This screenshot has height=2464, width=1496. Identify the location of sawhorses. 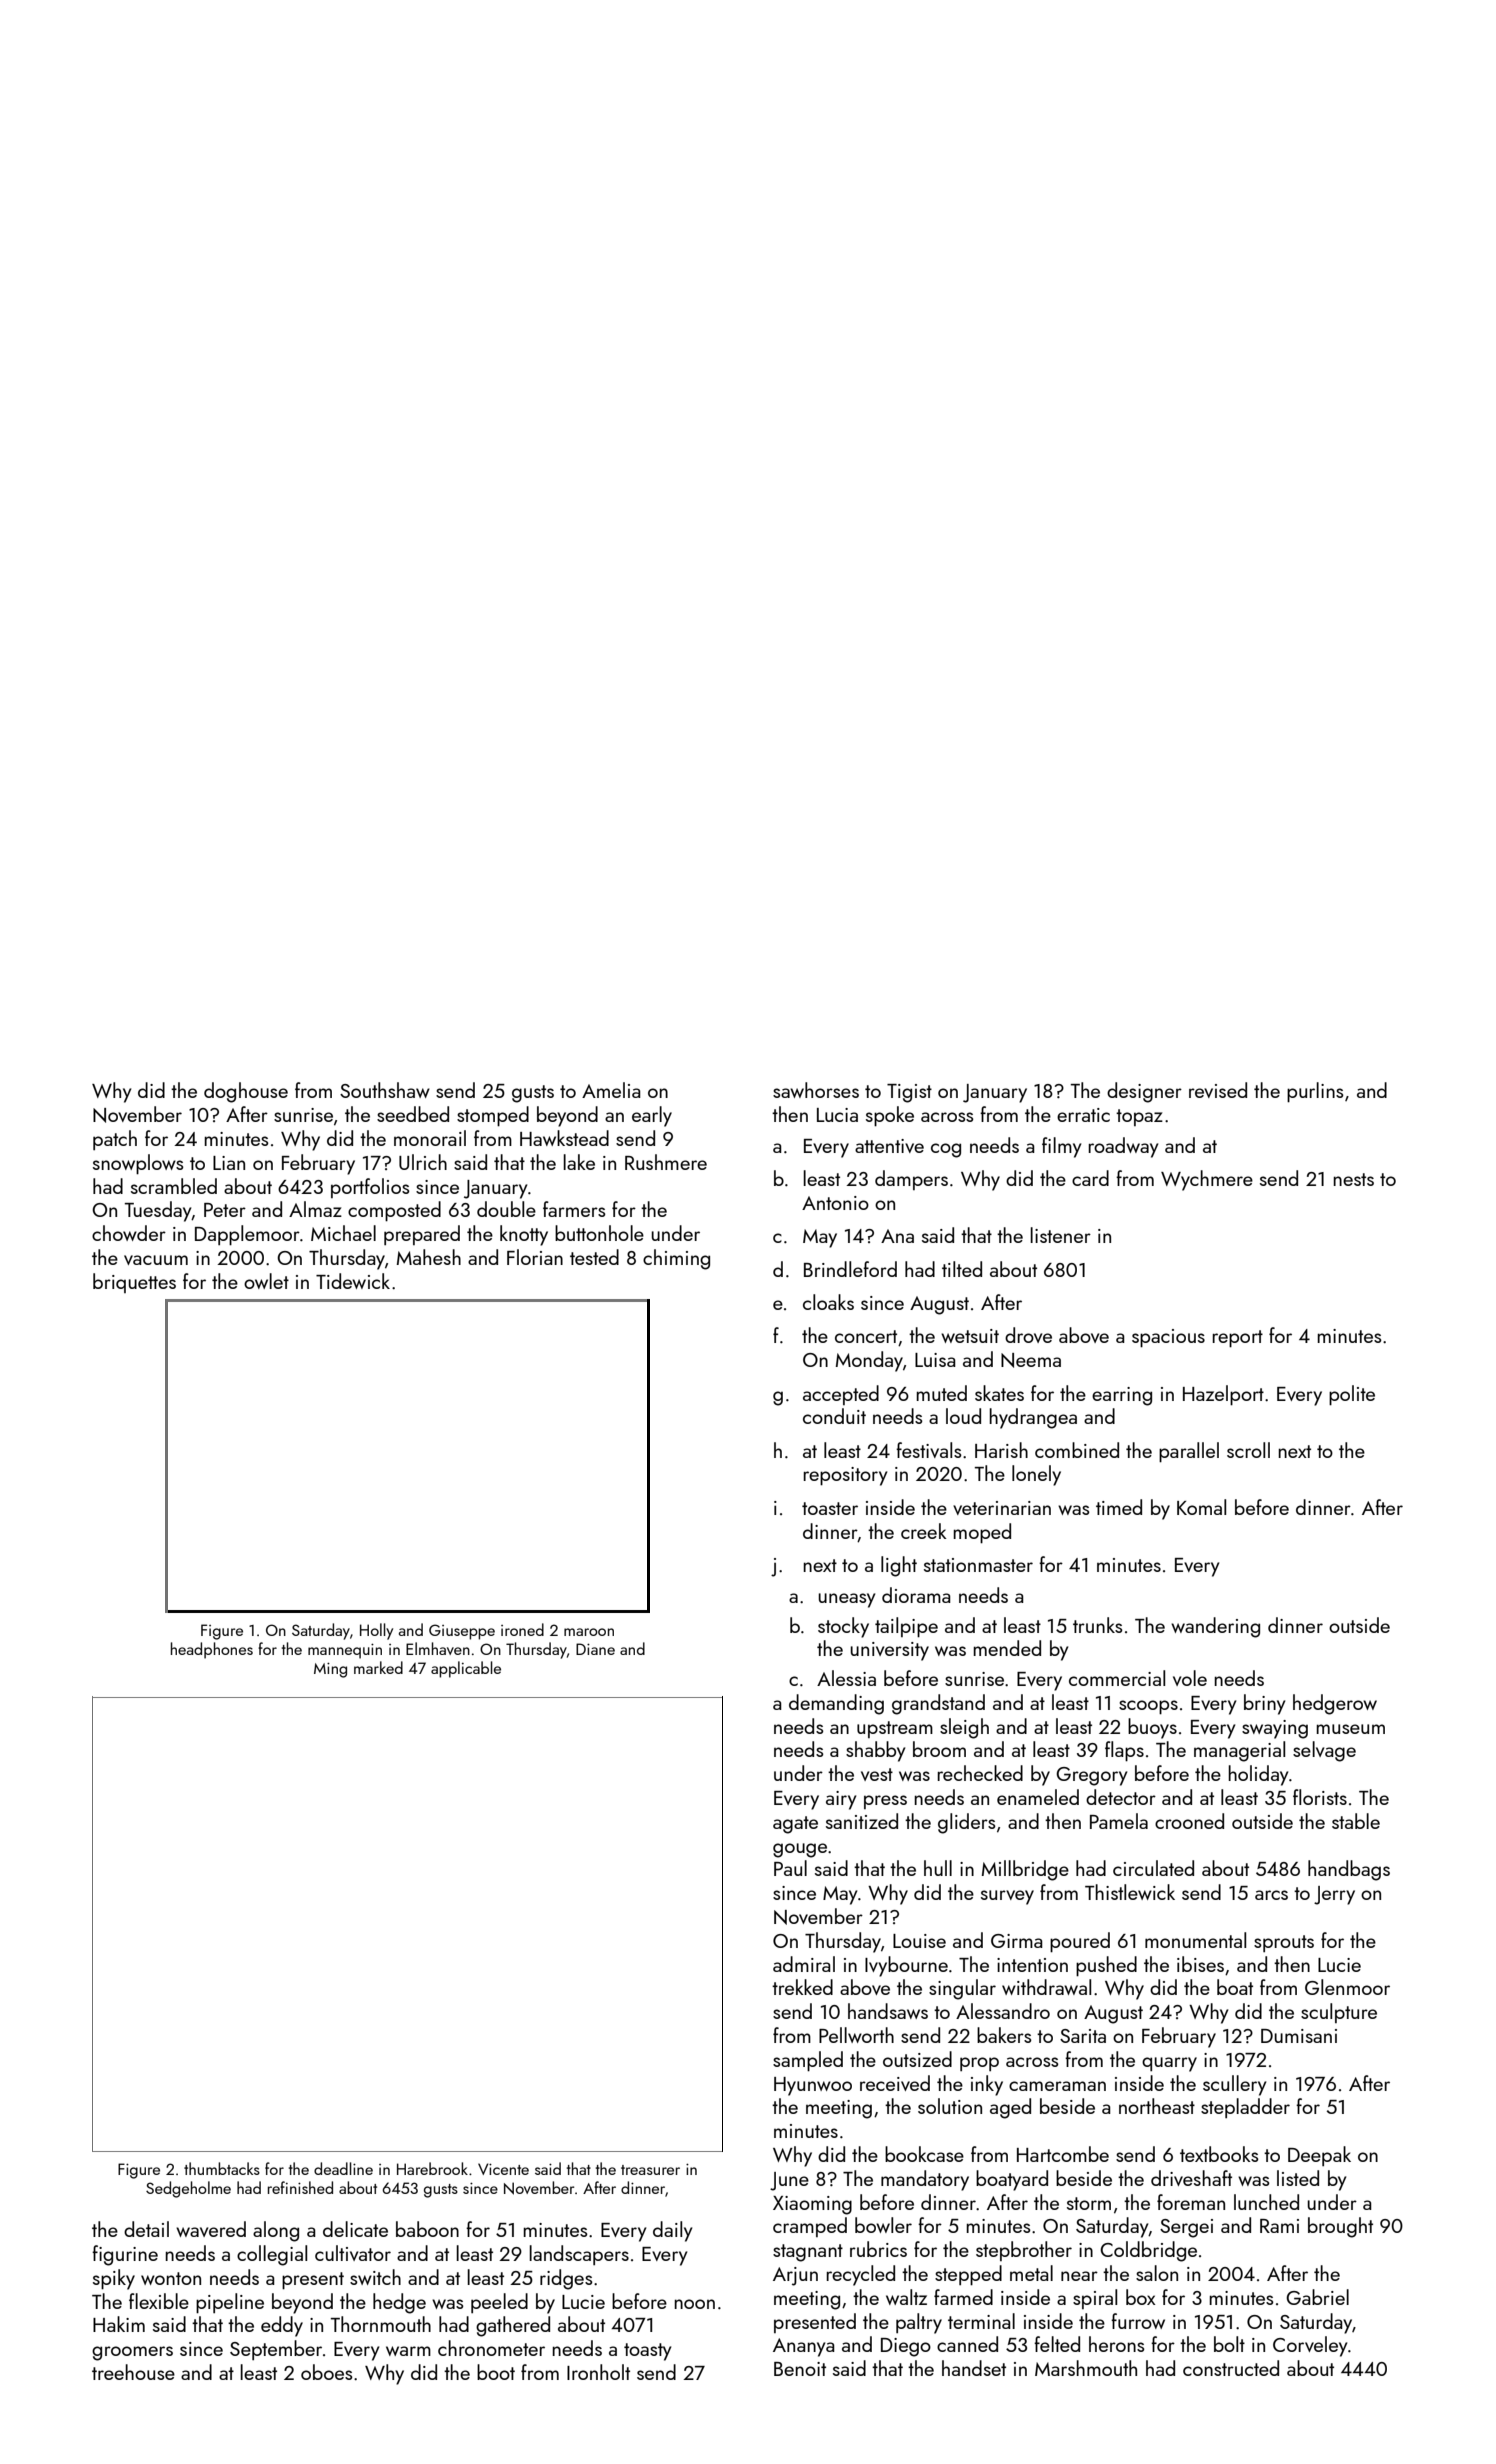
(816, 1090).
